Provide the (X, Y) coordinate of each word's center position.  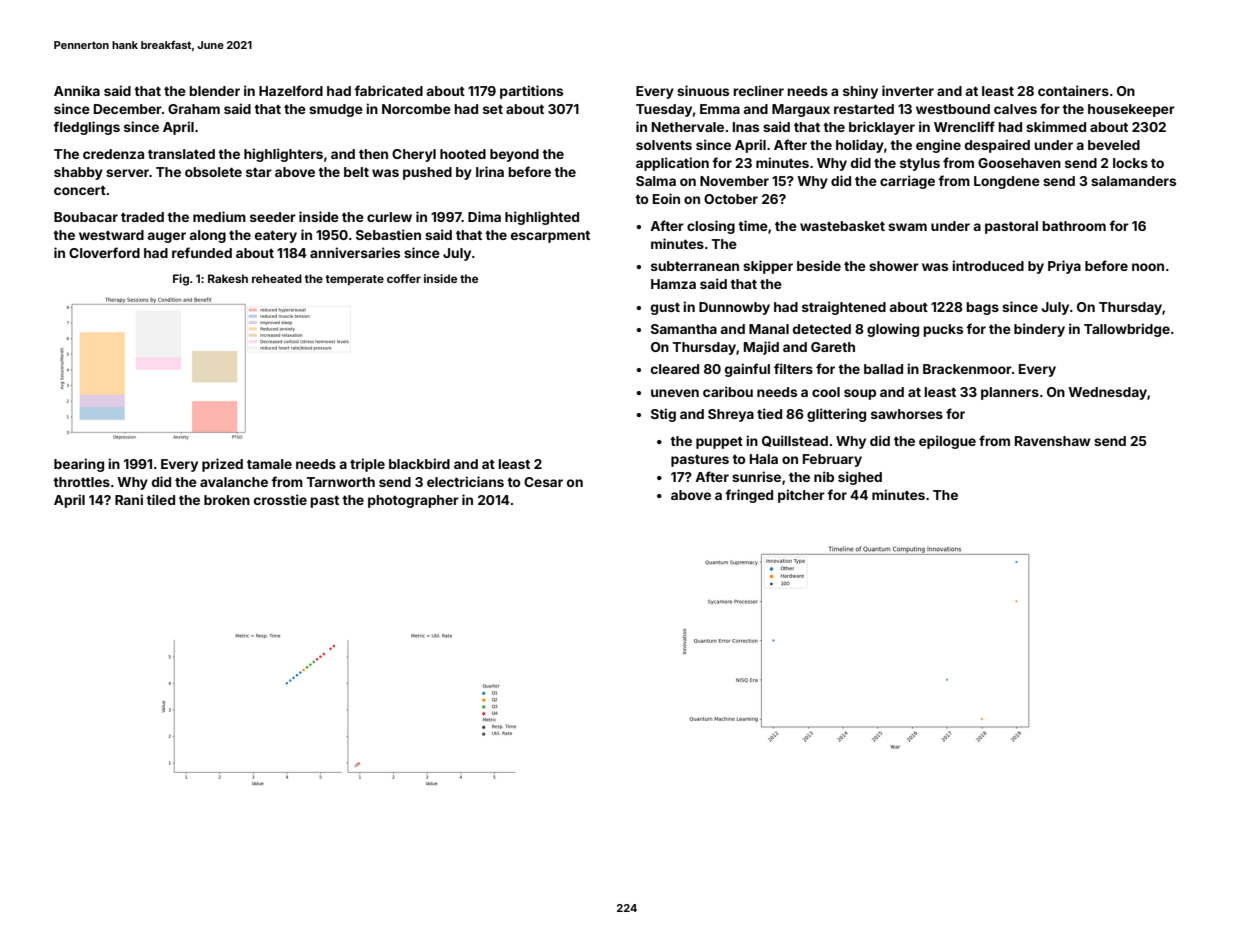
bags (982, 308)
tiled (160, 499)
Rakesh (228, 278)
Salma (656, 181)
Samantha (684, 329)
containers (1073, 90)
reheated (277, 278)
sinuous (703, 90)
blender (214, 91)
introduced (988, 265)
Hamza (673, 284)
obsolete (213, 172)
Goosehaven (1019, 163)
